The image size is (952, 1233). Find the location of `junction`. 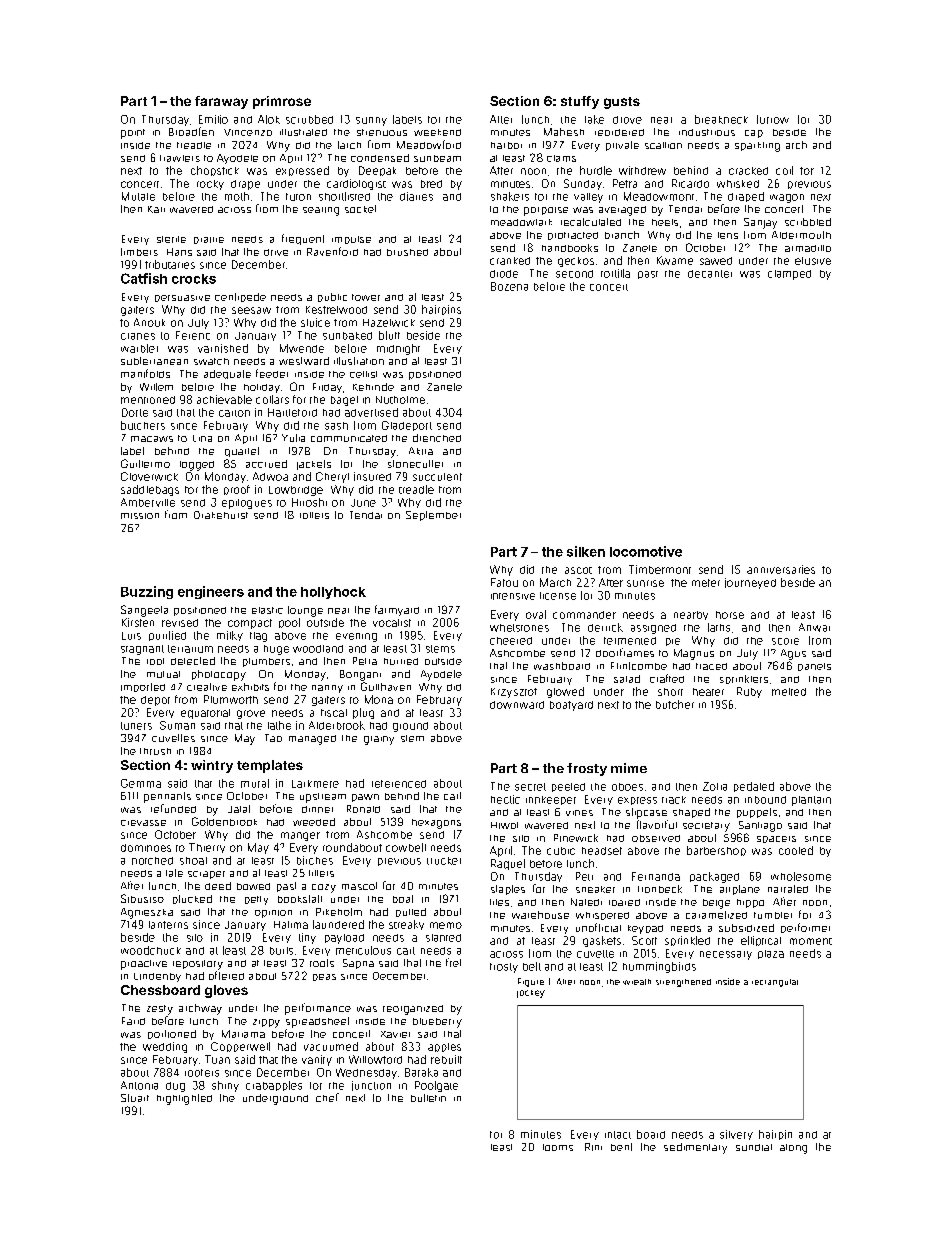

junction is located at coordinates (371, 1086).
